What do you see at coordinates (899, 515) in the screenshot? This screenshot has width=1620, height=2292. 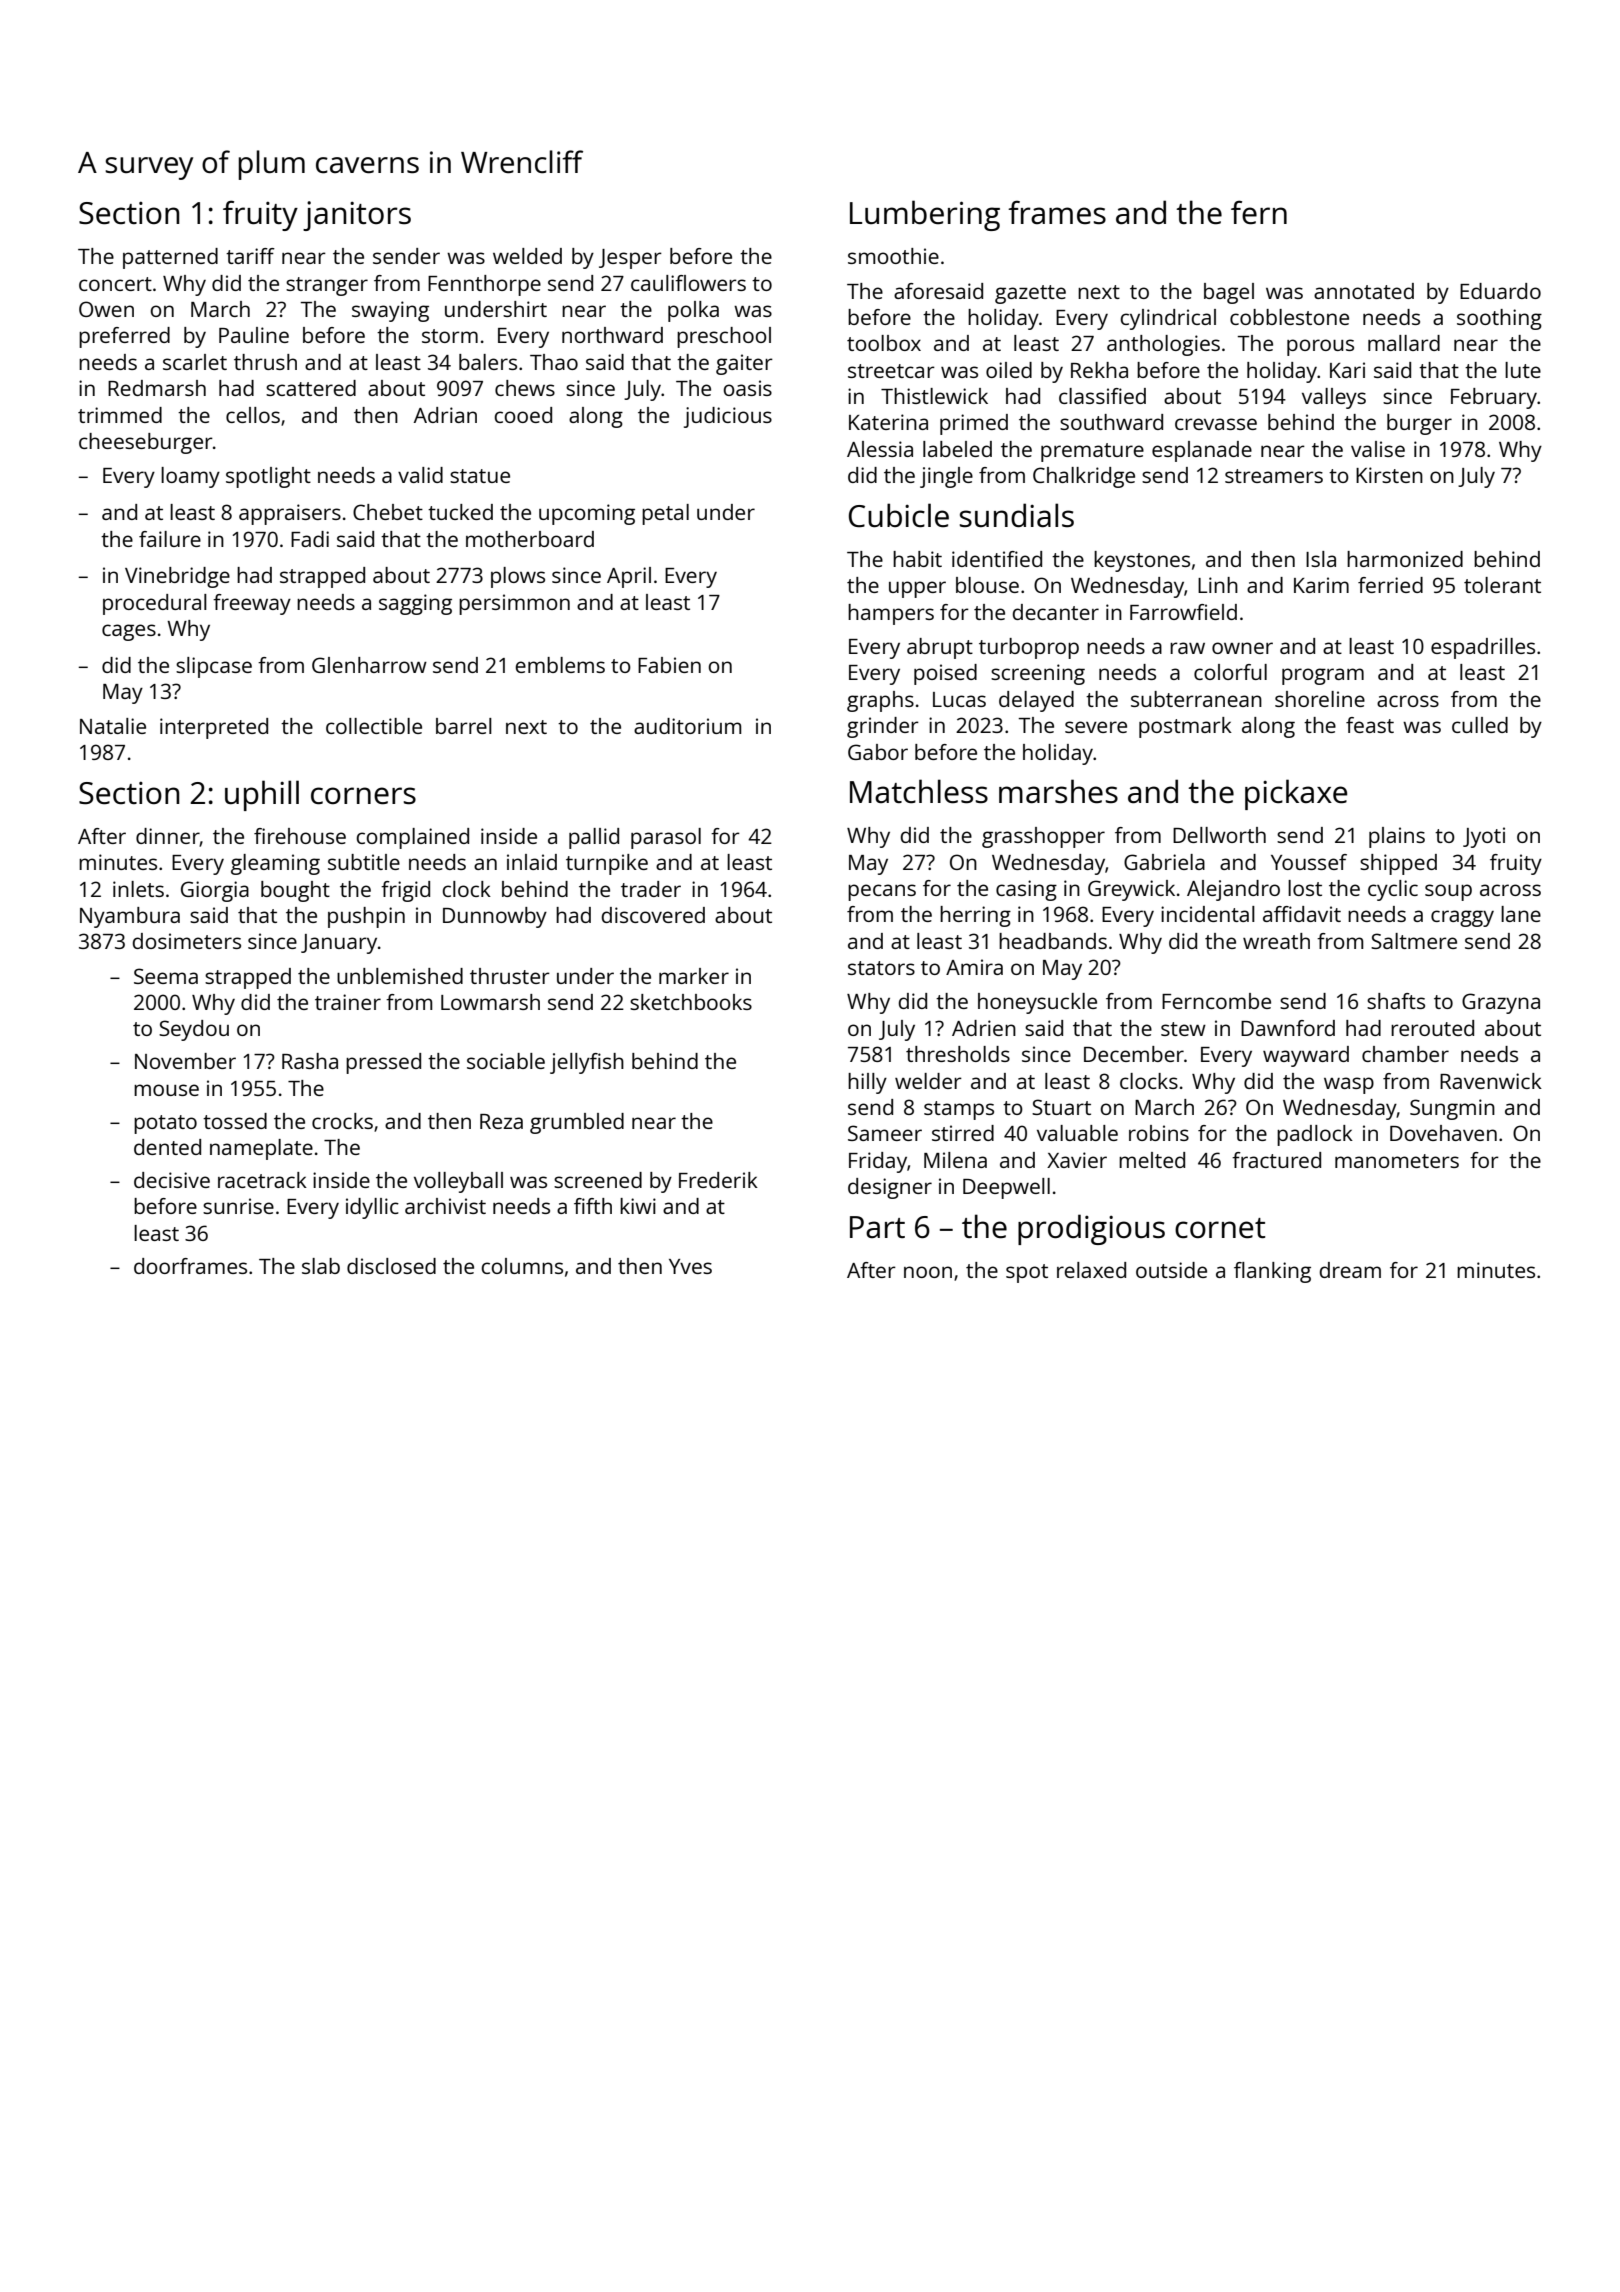 I see `Cubicle` at bounding box center [899, 515].
